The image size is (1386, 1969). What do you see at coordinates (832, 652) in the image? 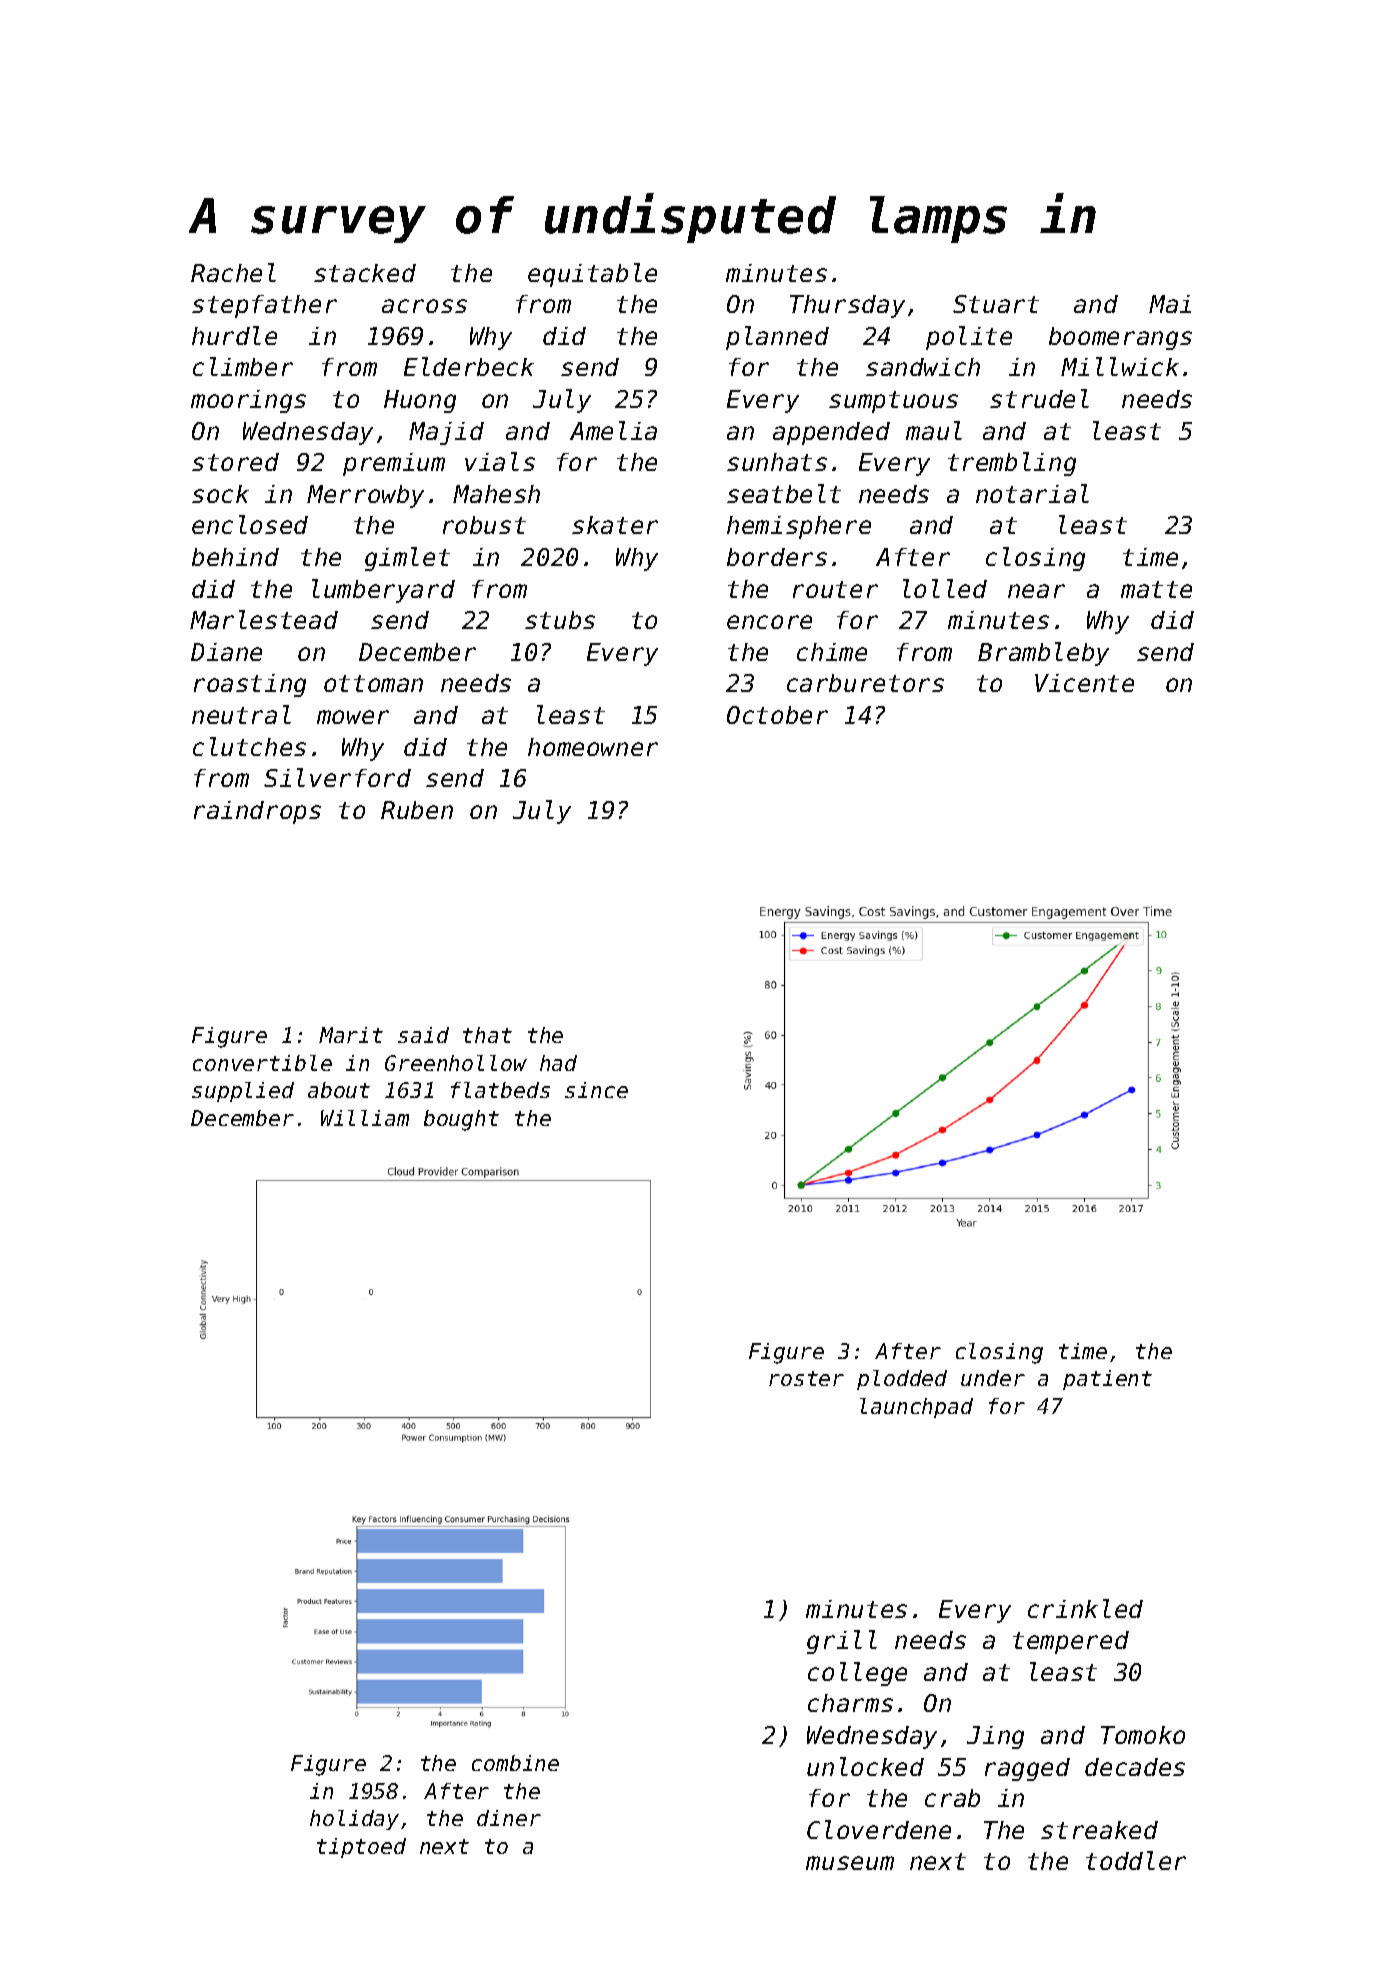
I see `chime` at bounding box center [832, 652].
